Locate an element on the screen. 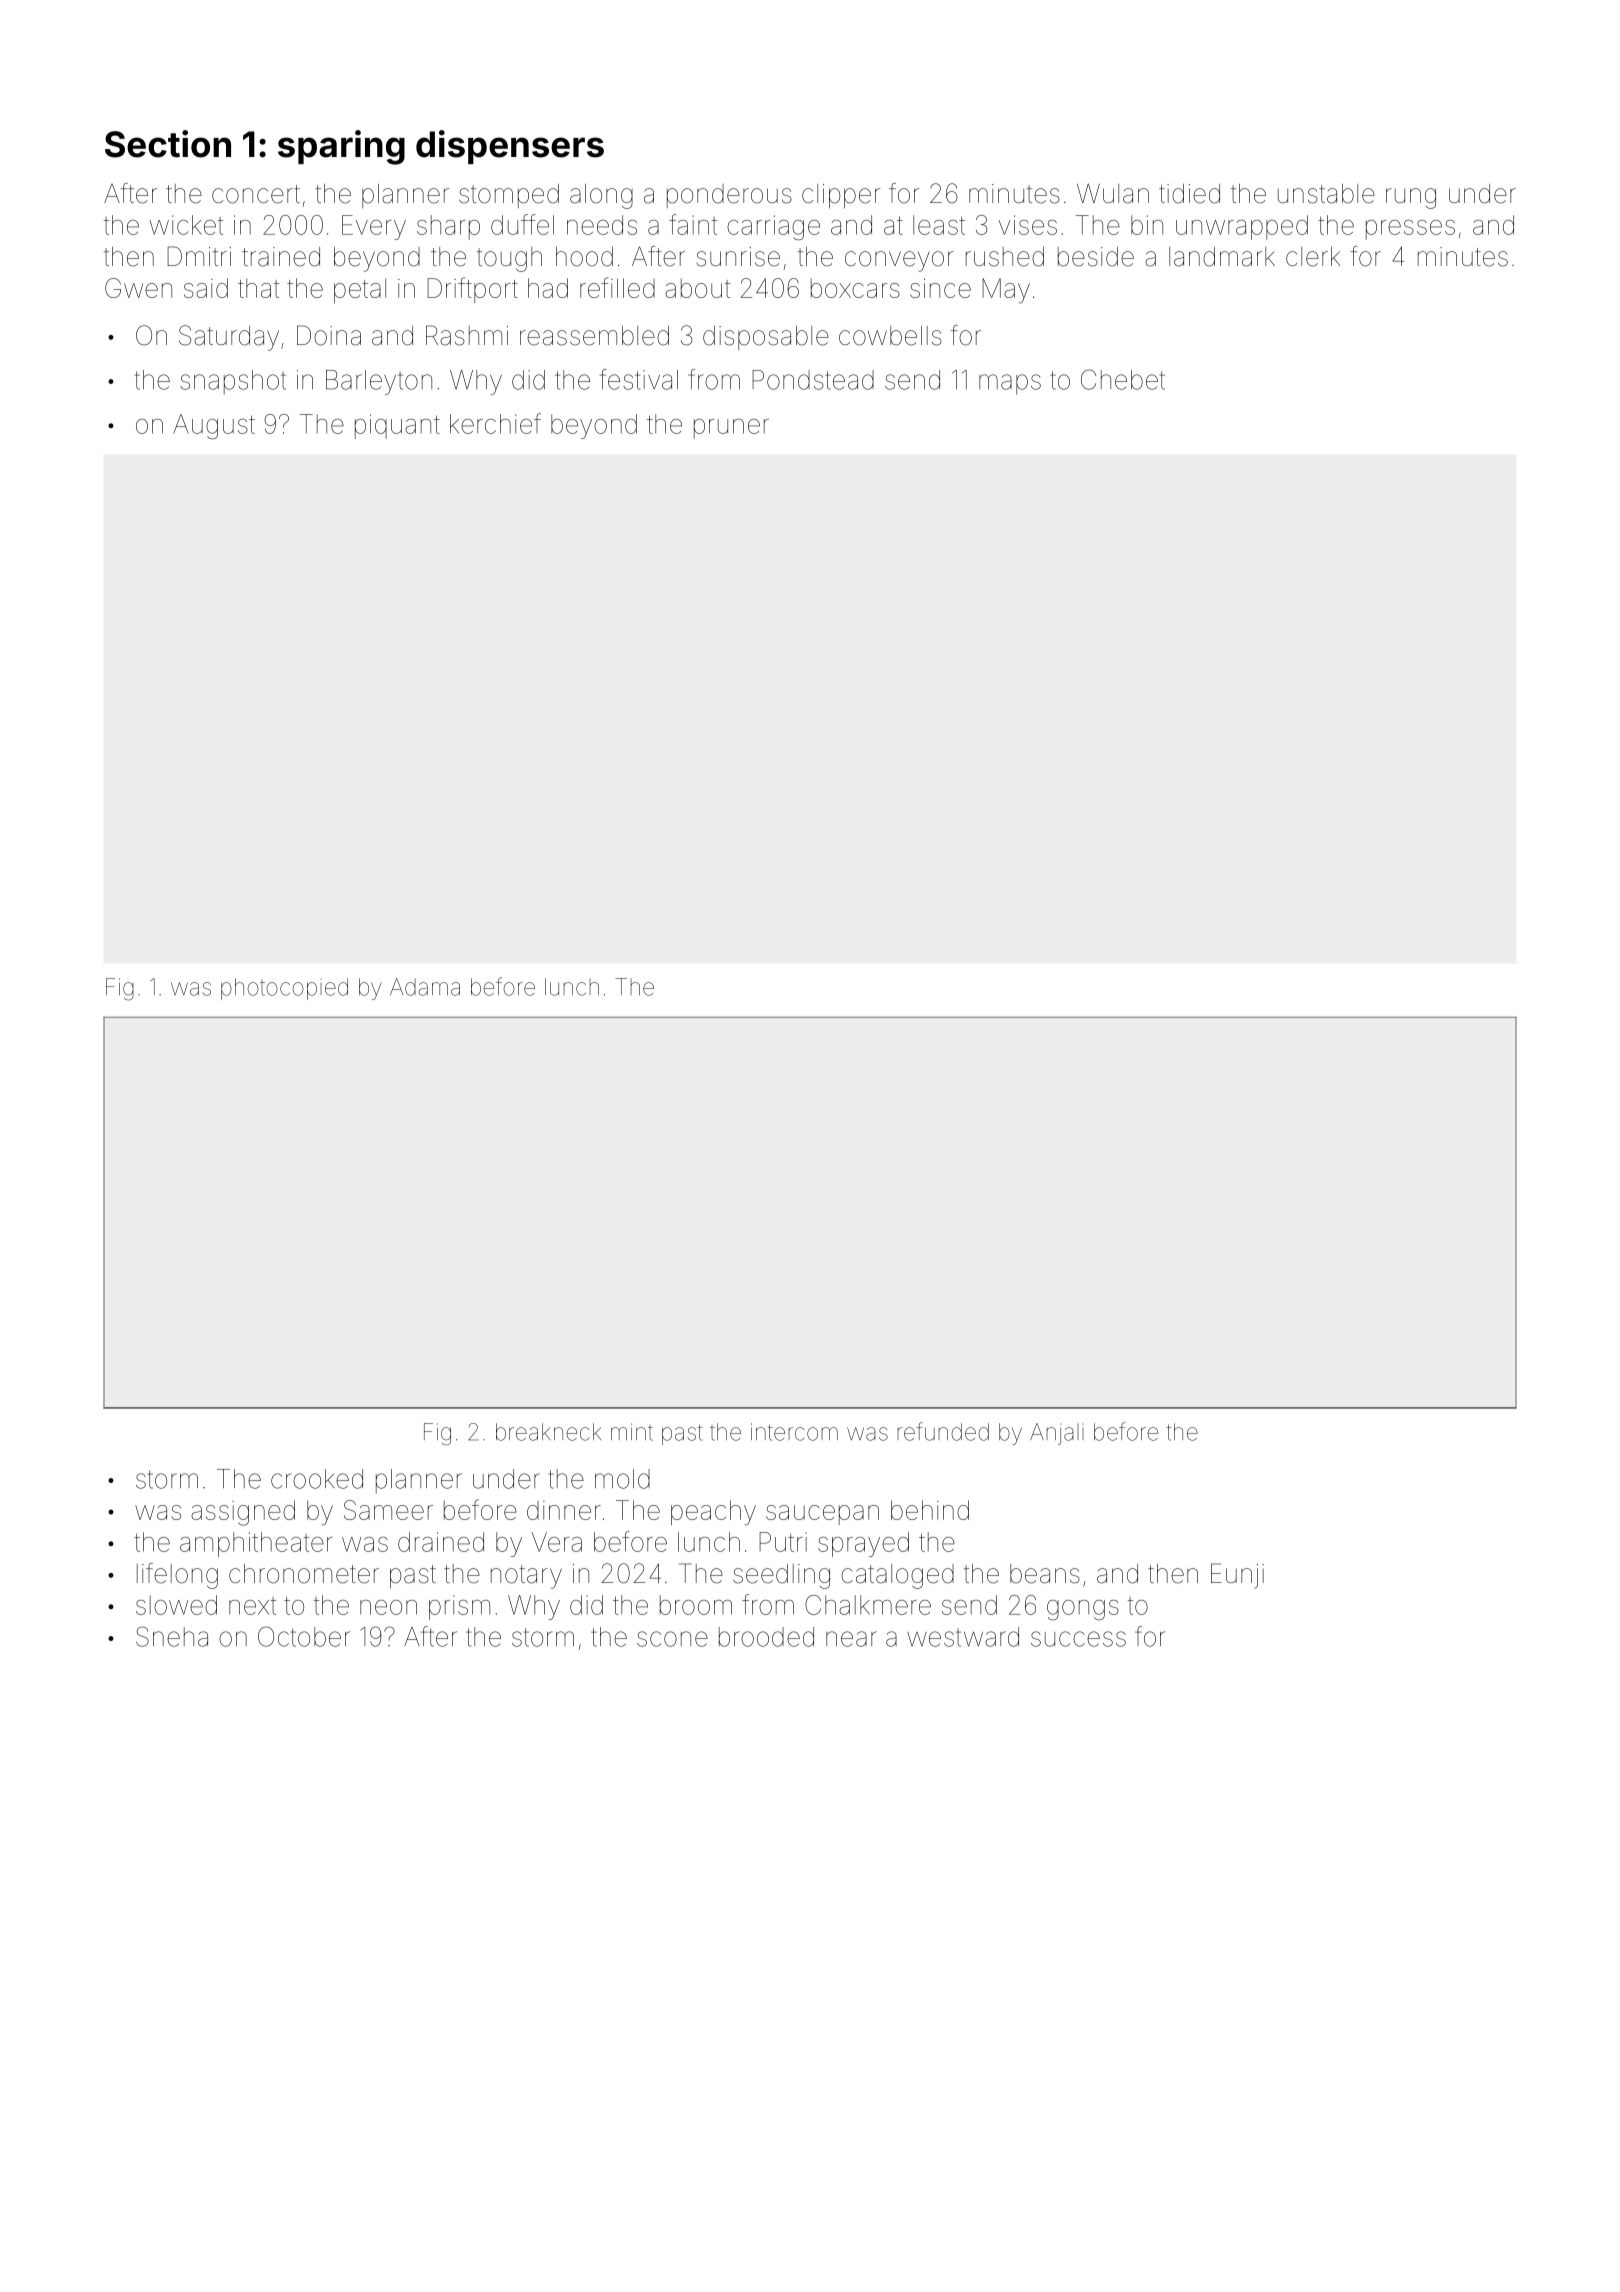 Image resolution: width=1620 pixels, height=2292 pixels. pruner is located at coordinates (731, 429).
